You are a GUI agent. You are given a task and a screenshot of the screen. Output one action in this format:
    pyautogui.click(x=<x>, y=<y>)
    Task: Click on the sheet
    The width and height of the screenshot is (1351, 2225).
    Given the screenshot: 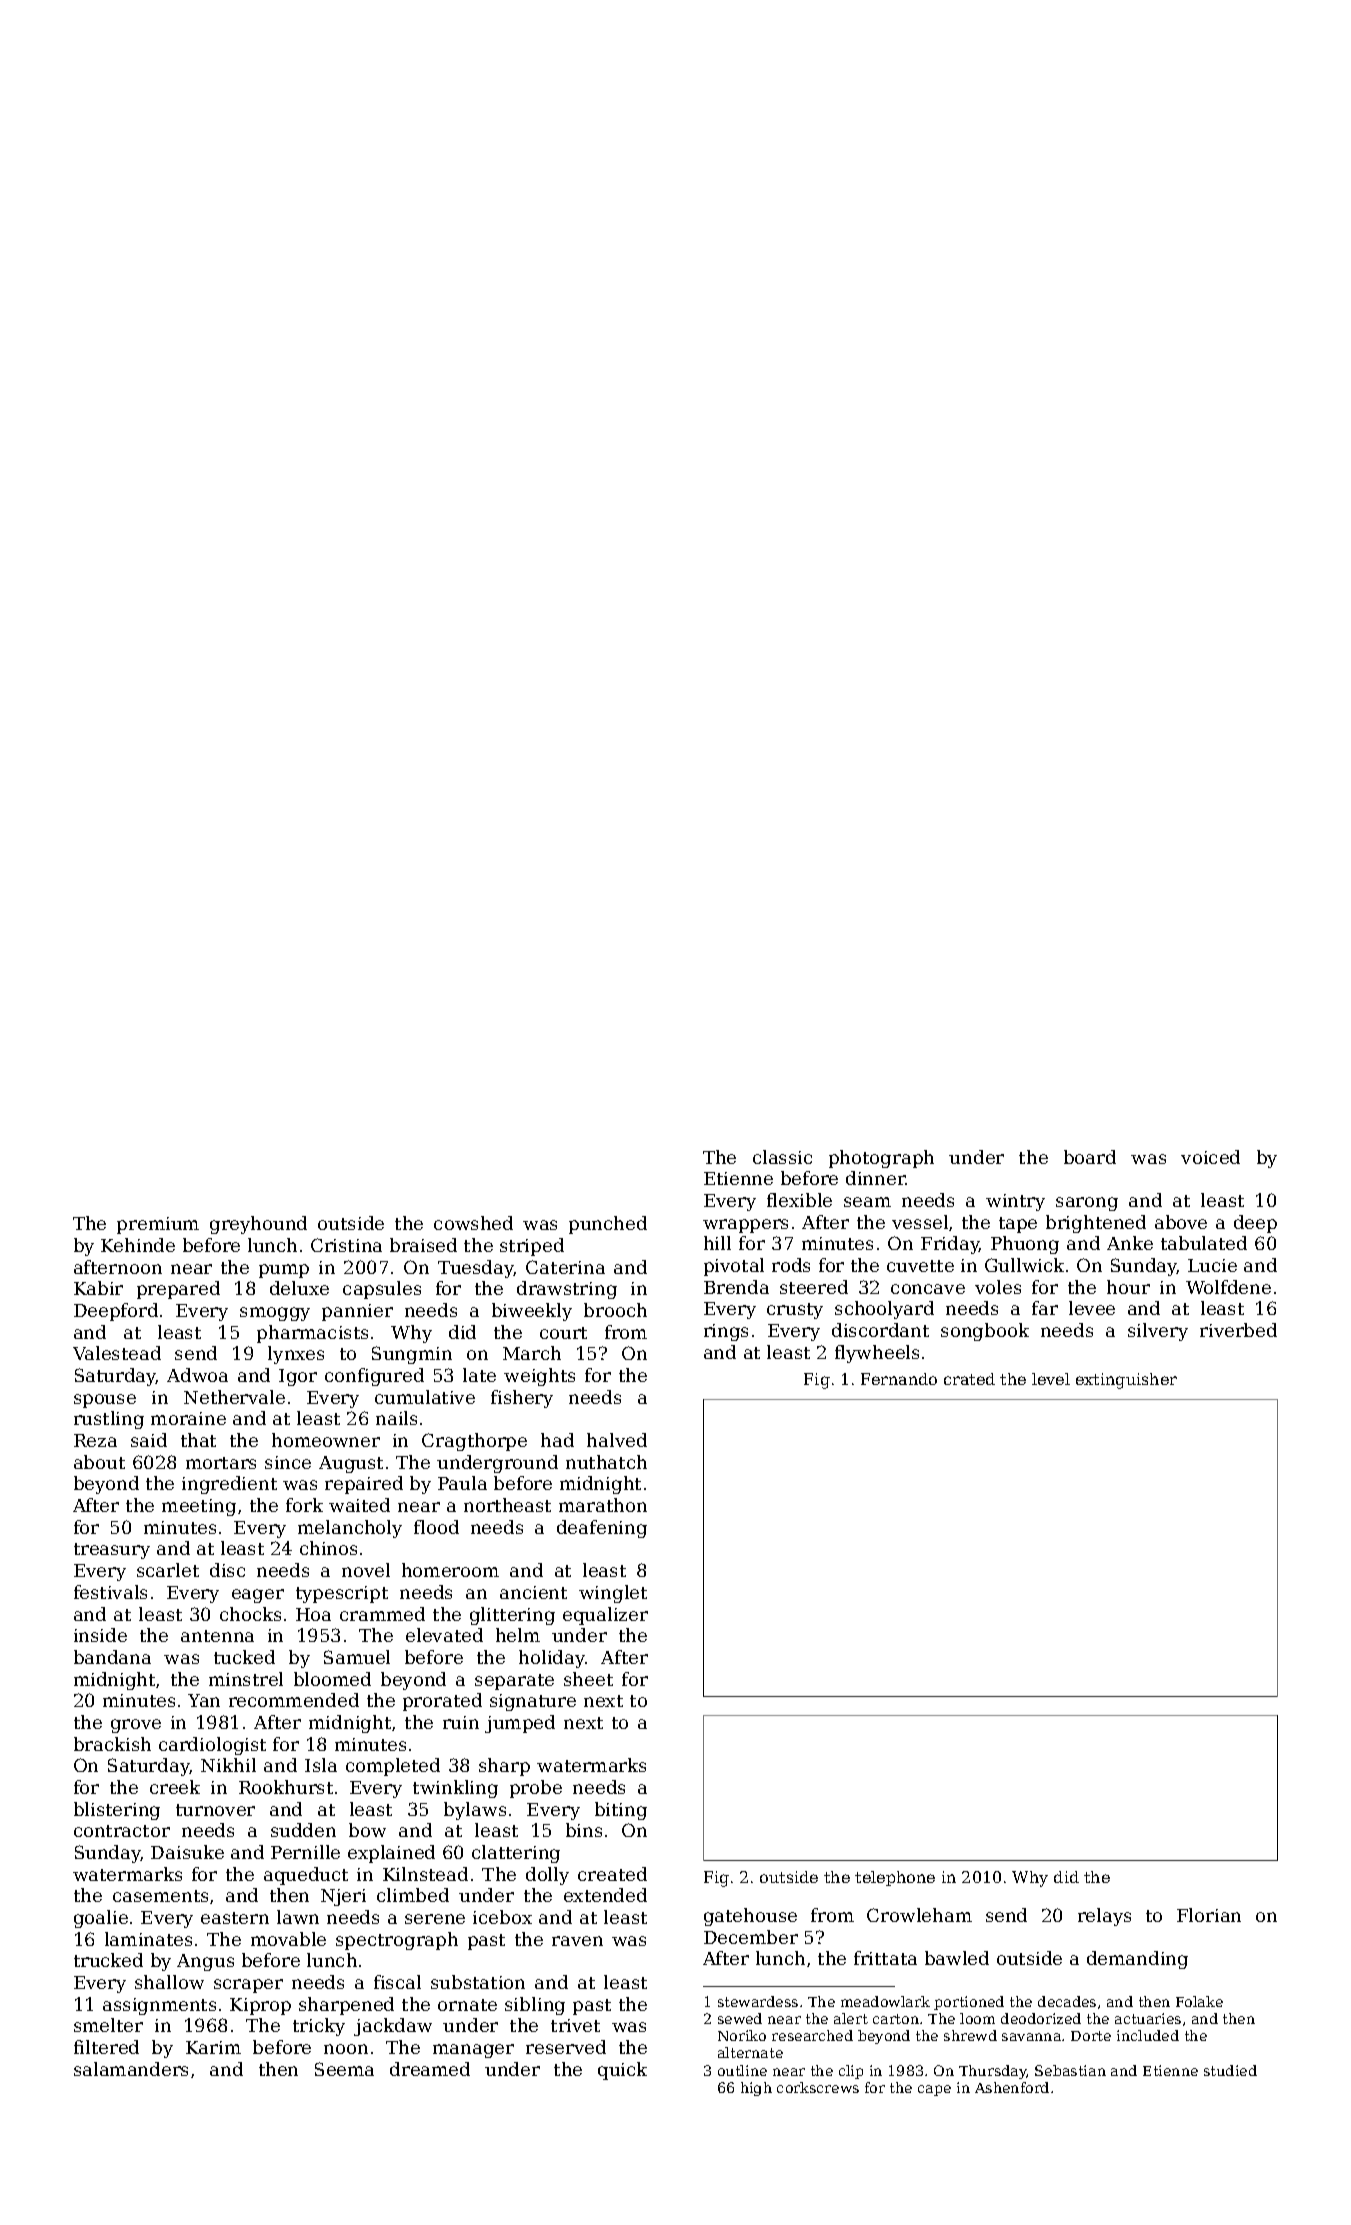 What is the action you would take?
    pyautogui.click(x=588, y=1679)
